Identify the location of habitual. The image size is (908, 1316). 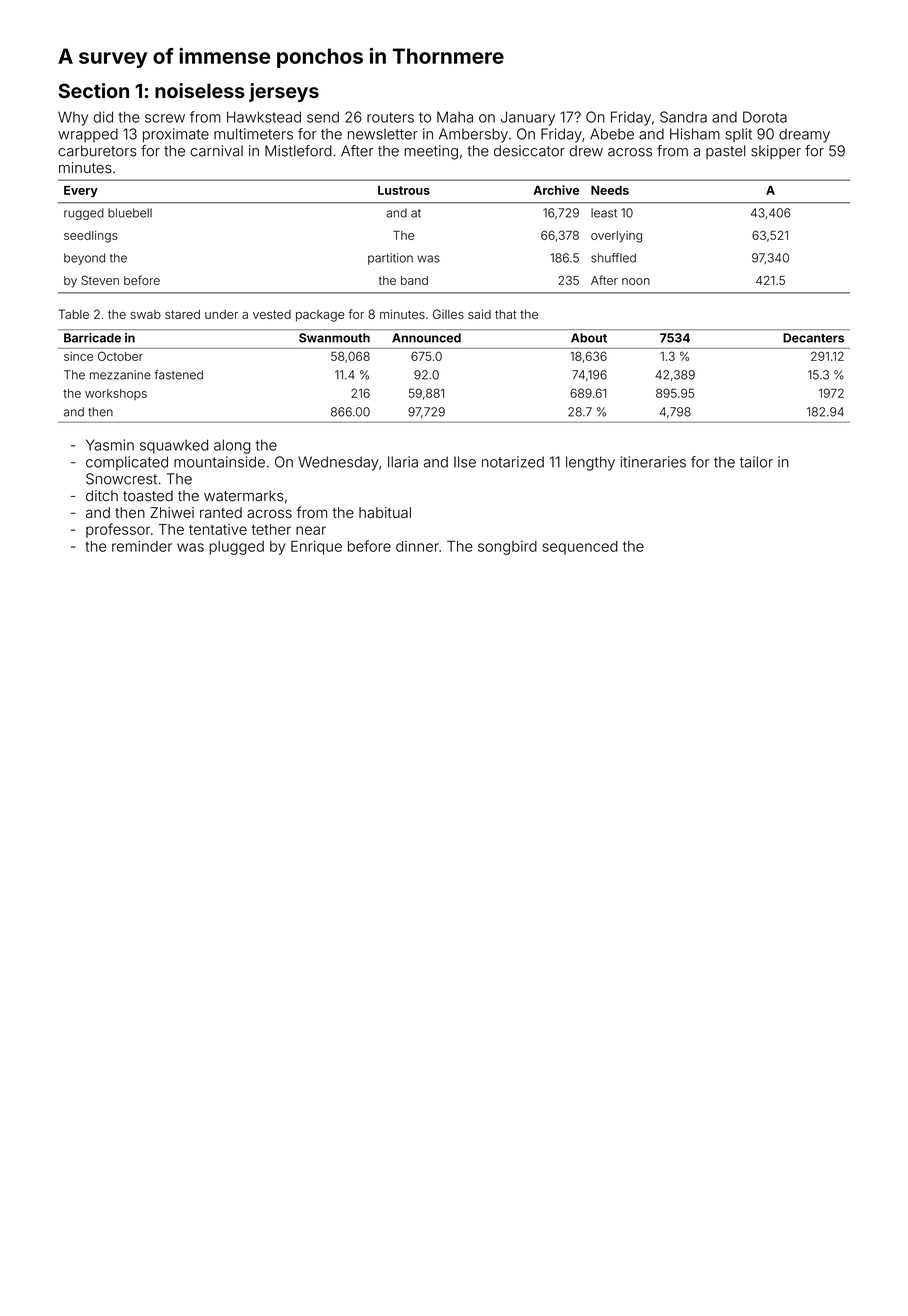
(385, 512).
